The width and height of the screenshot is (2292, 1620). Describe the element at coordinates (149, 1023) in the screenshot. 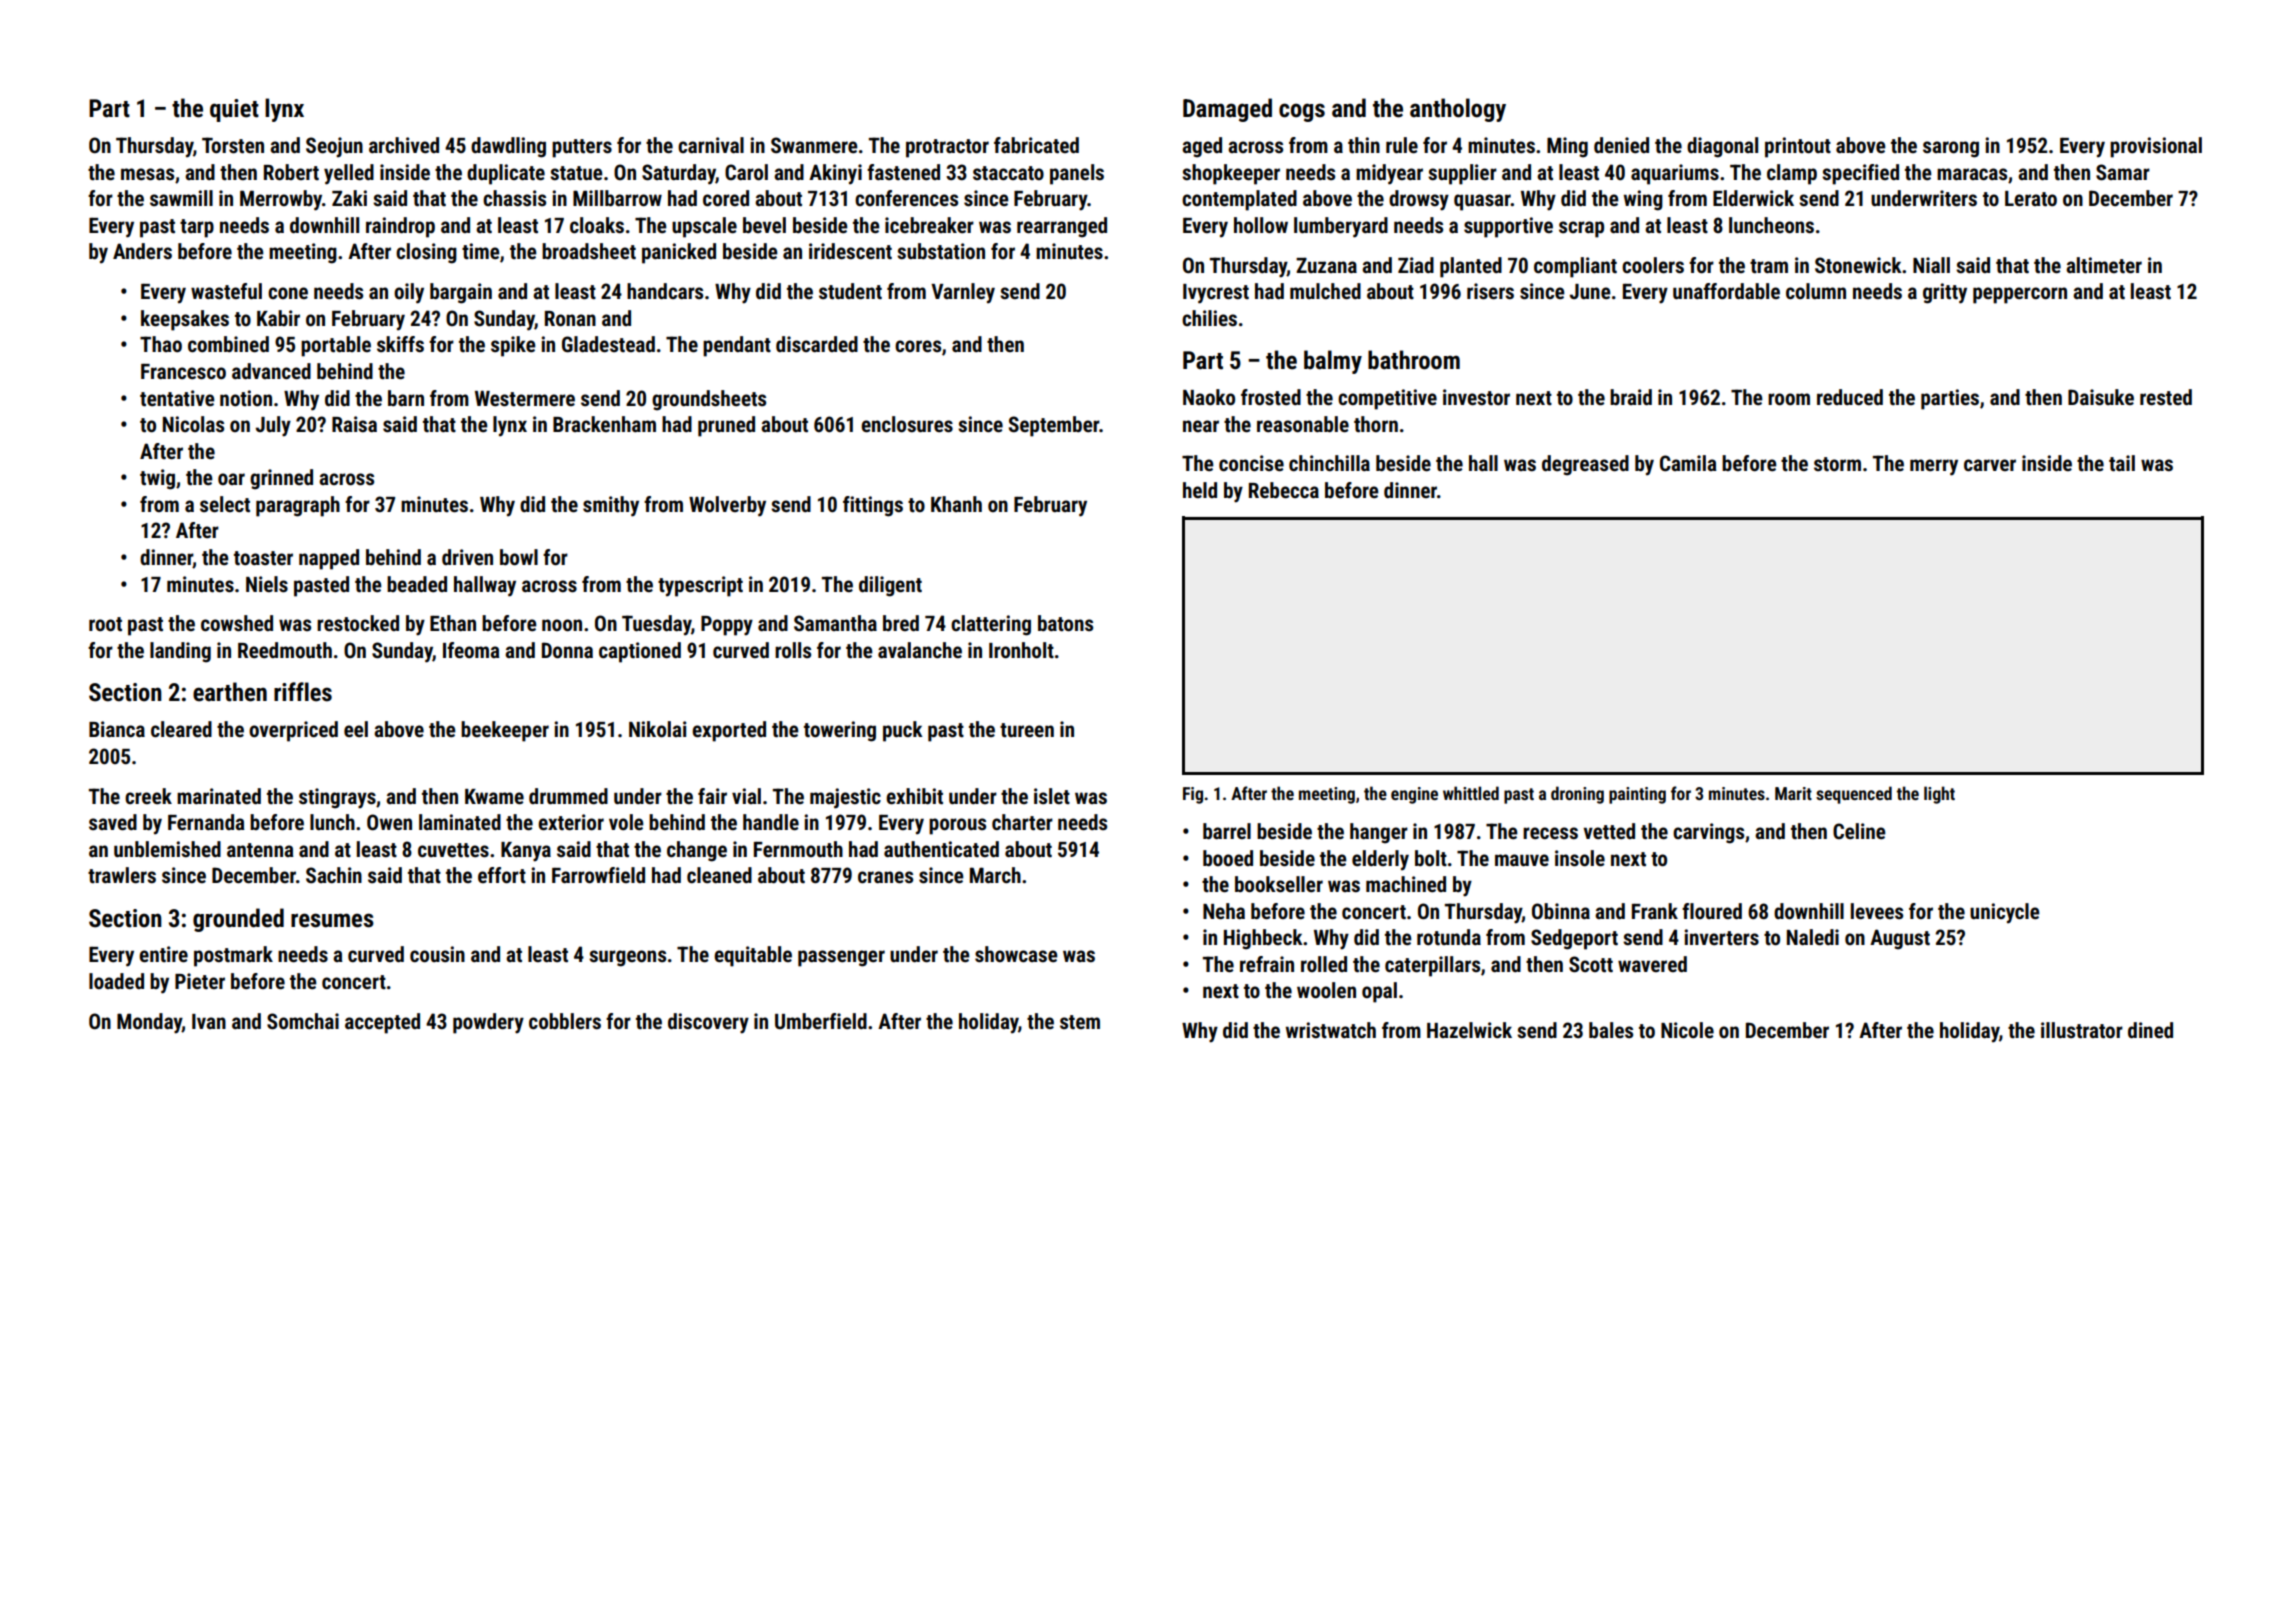

I see `Monday` at that location.
